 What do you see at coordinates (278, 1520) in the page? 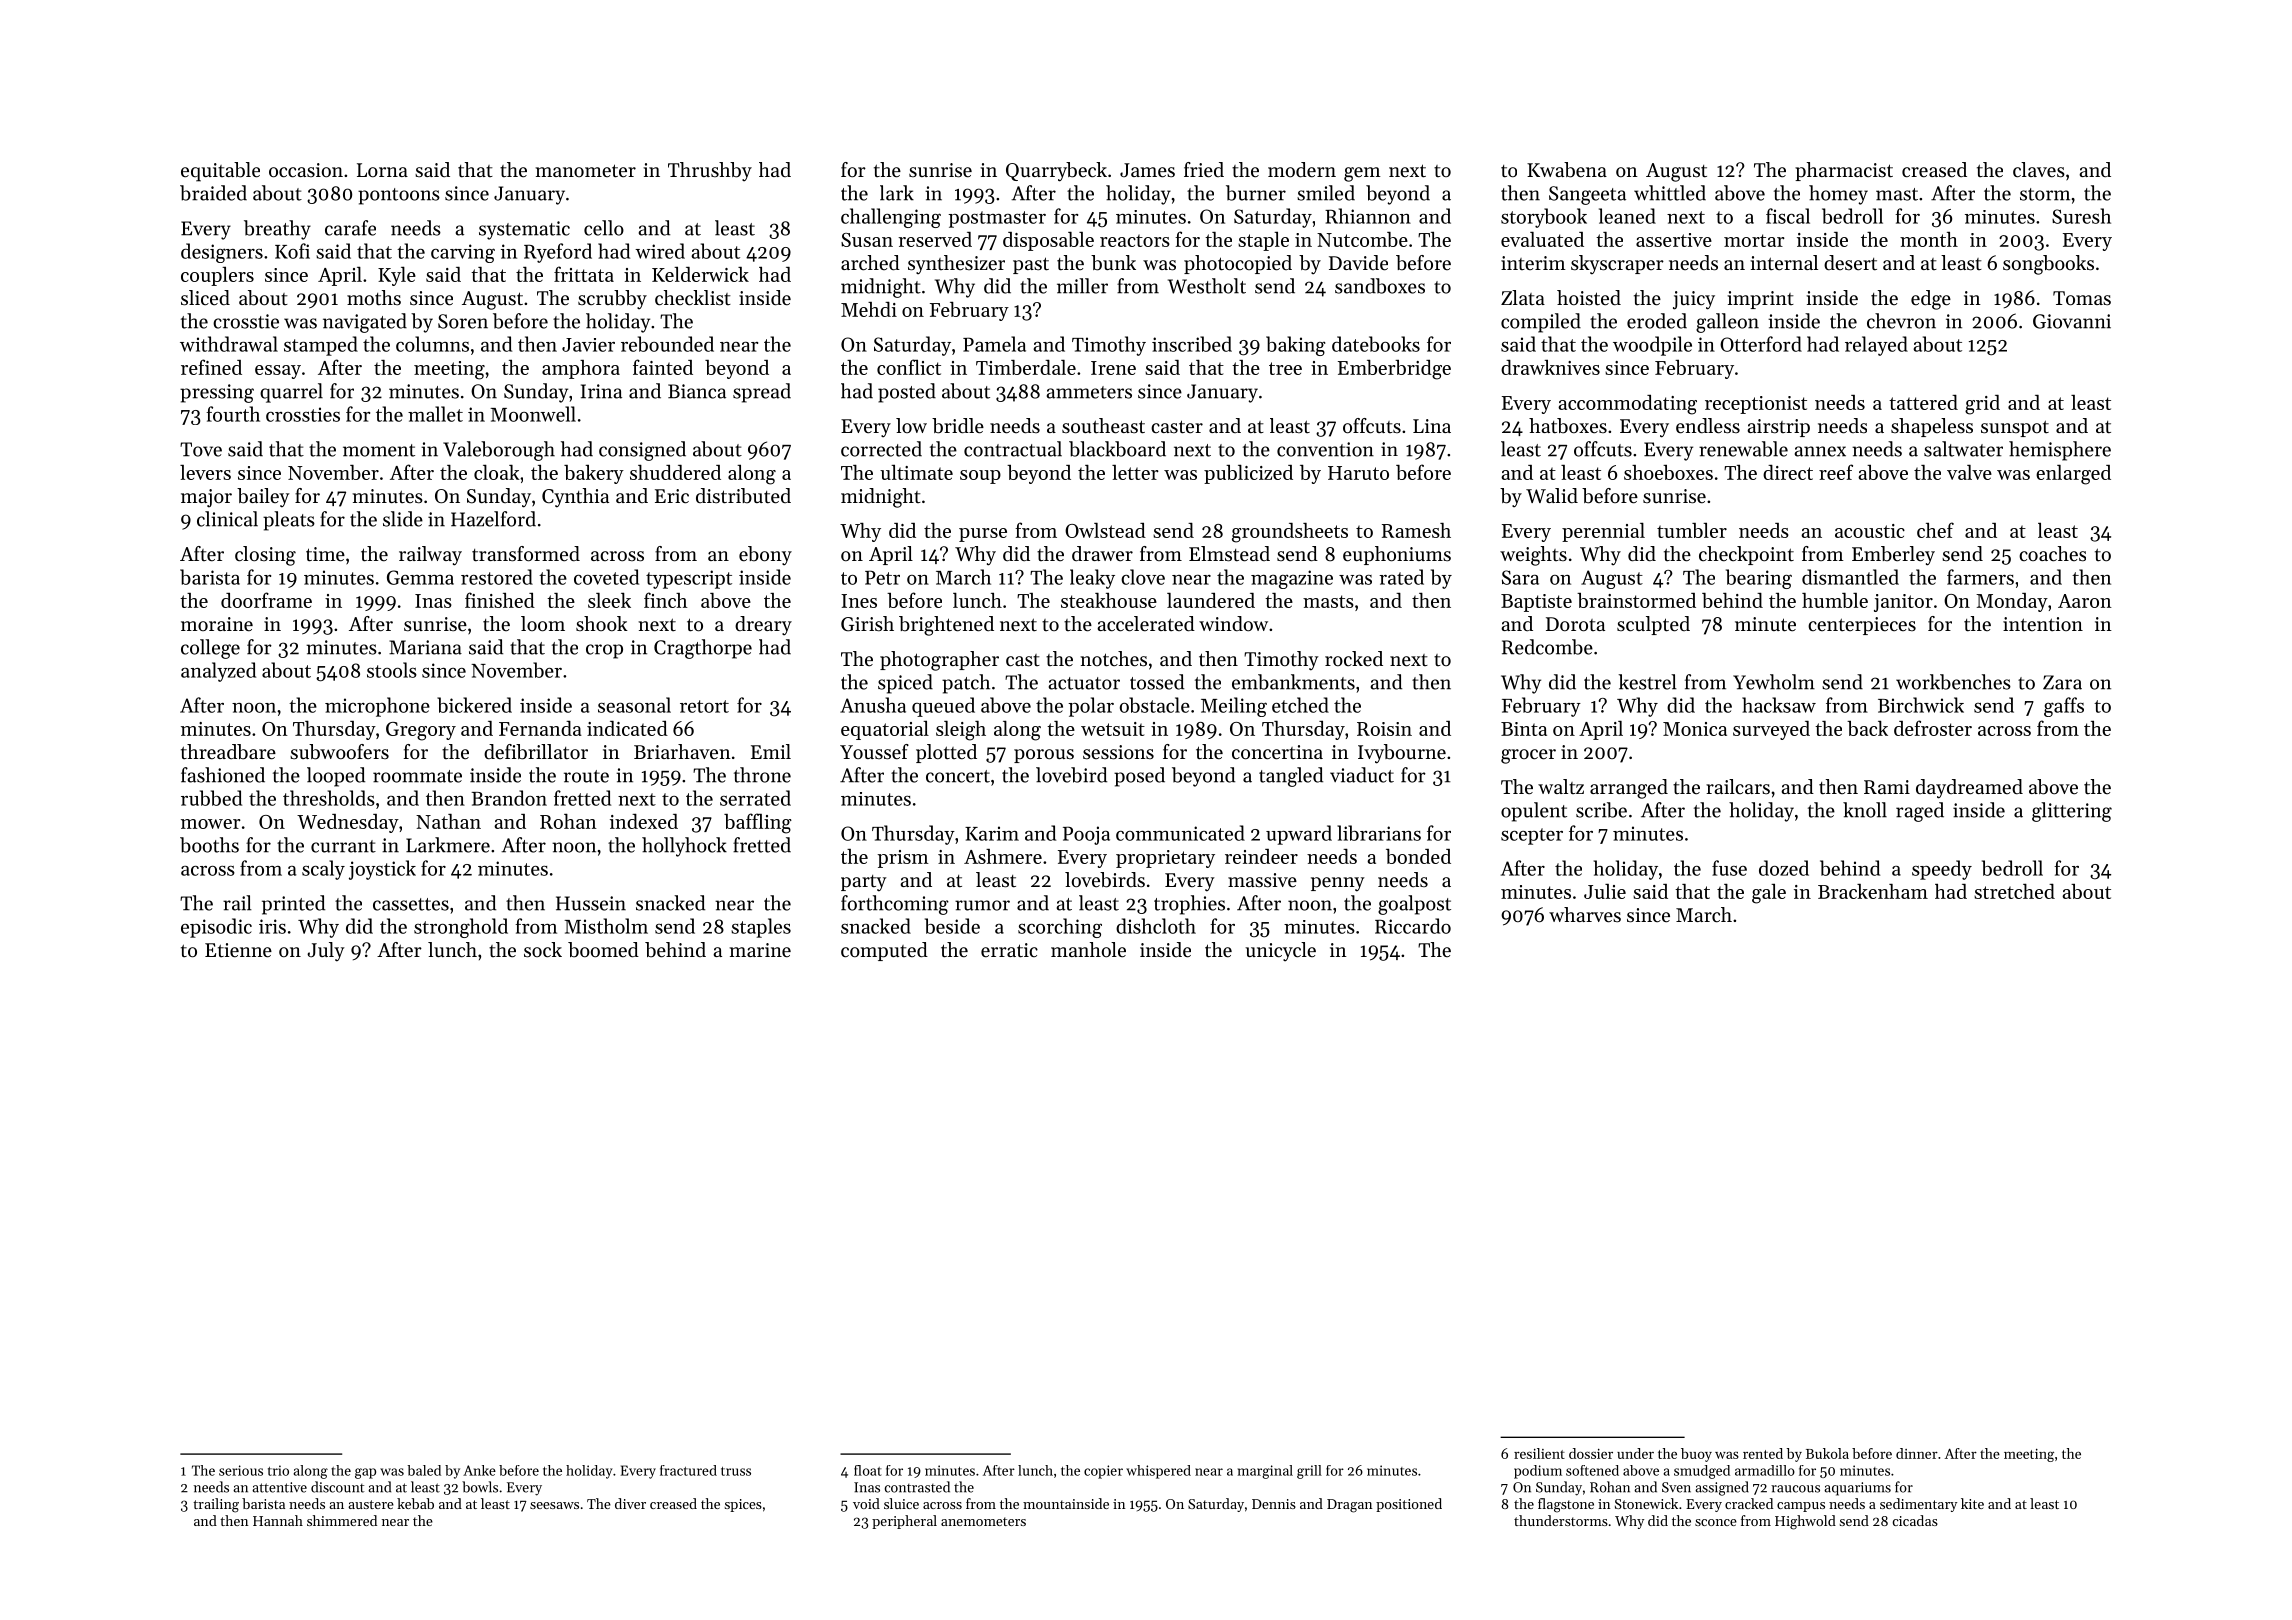
I see `Hannah` at bounding box center [278, 1520].
